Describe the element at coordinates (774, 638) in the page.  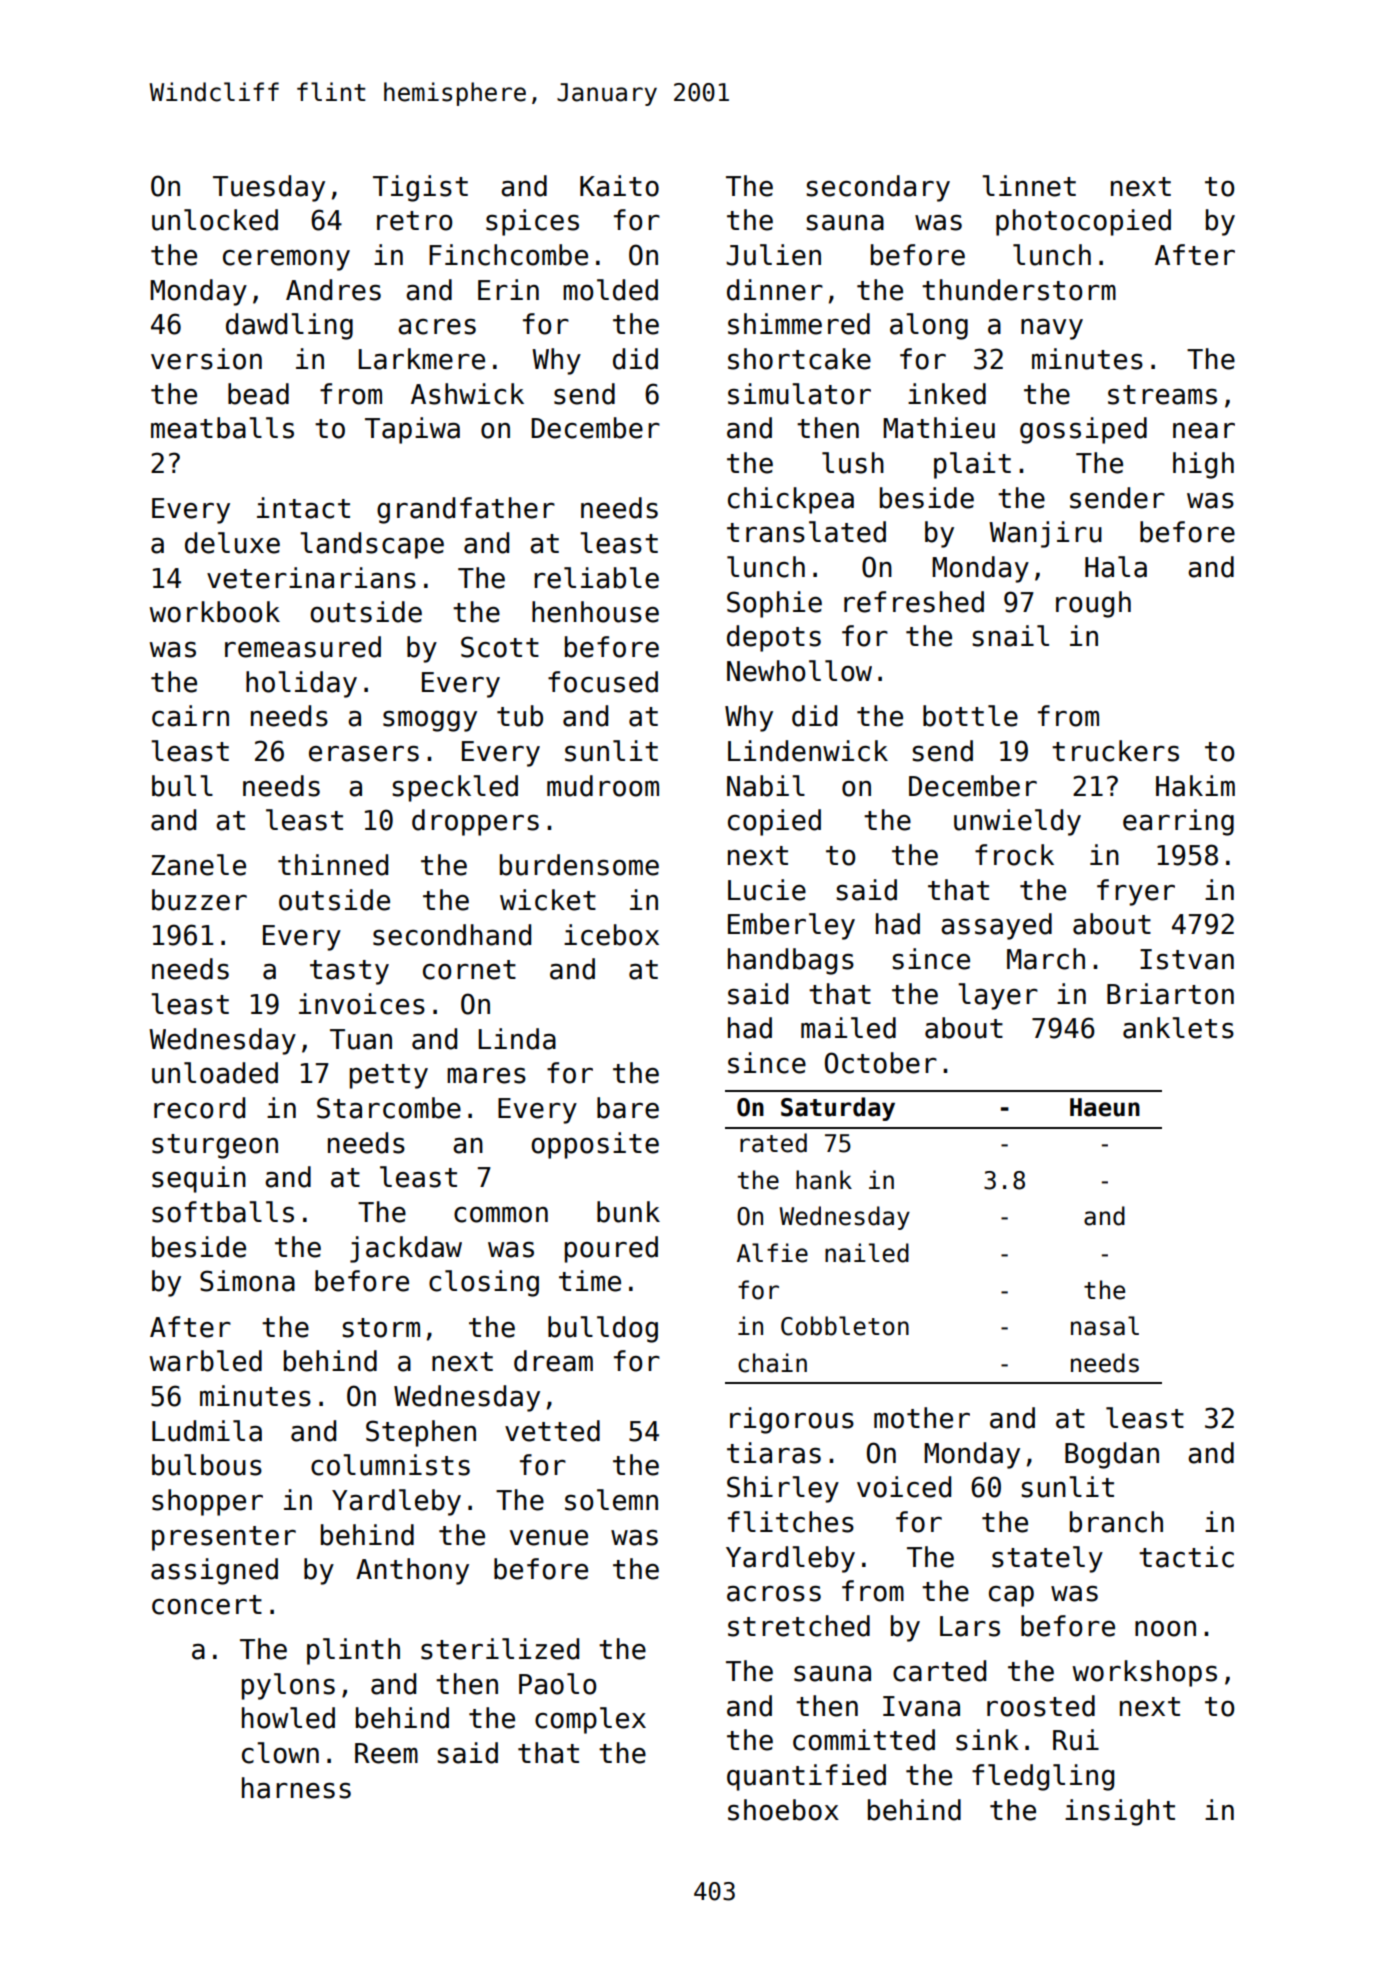
I see `depots` at that location.
